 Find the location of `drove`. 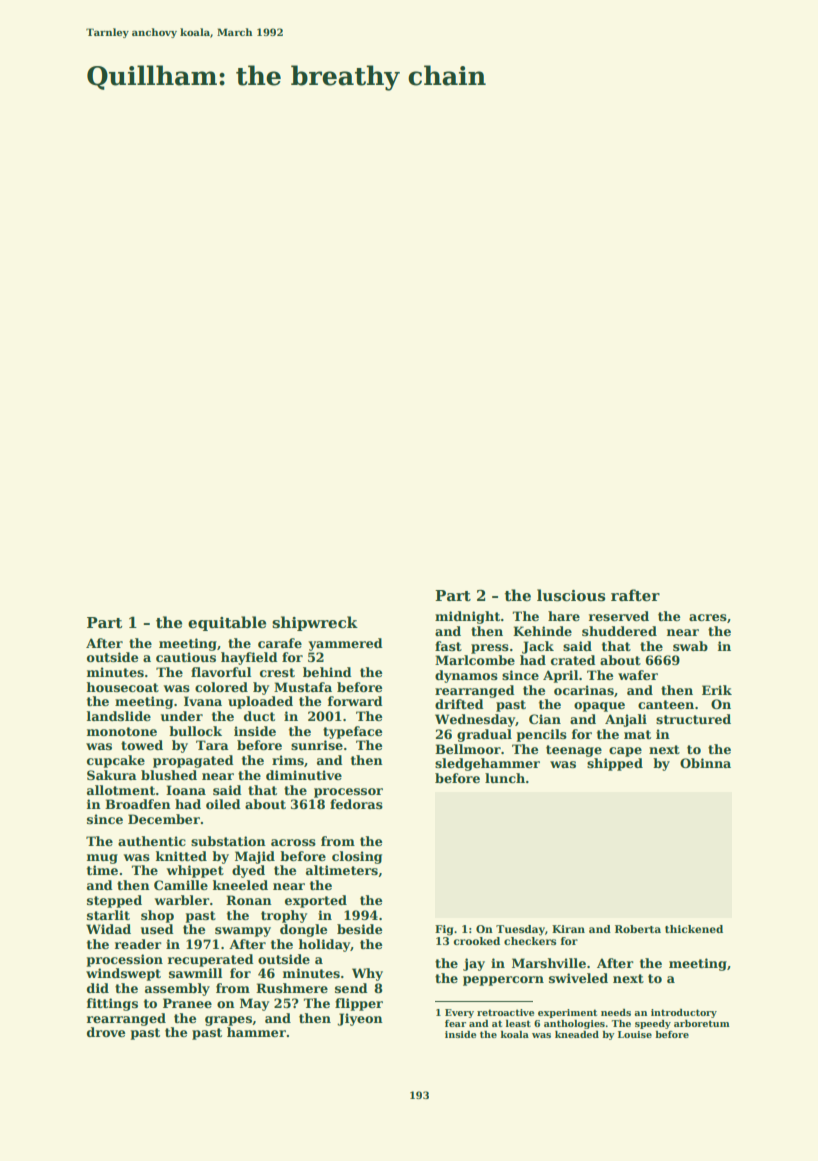

drove is located at coordinates (106, 1032).
